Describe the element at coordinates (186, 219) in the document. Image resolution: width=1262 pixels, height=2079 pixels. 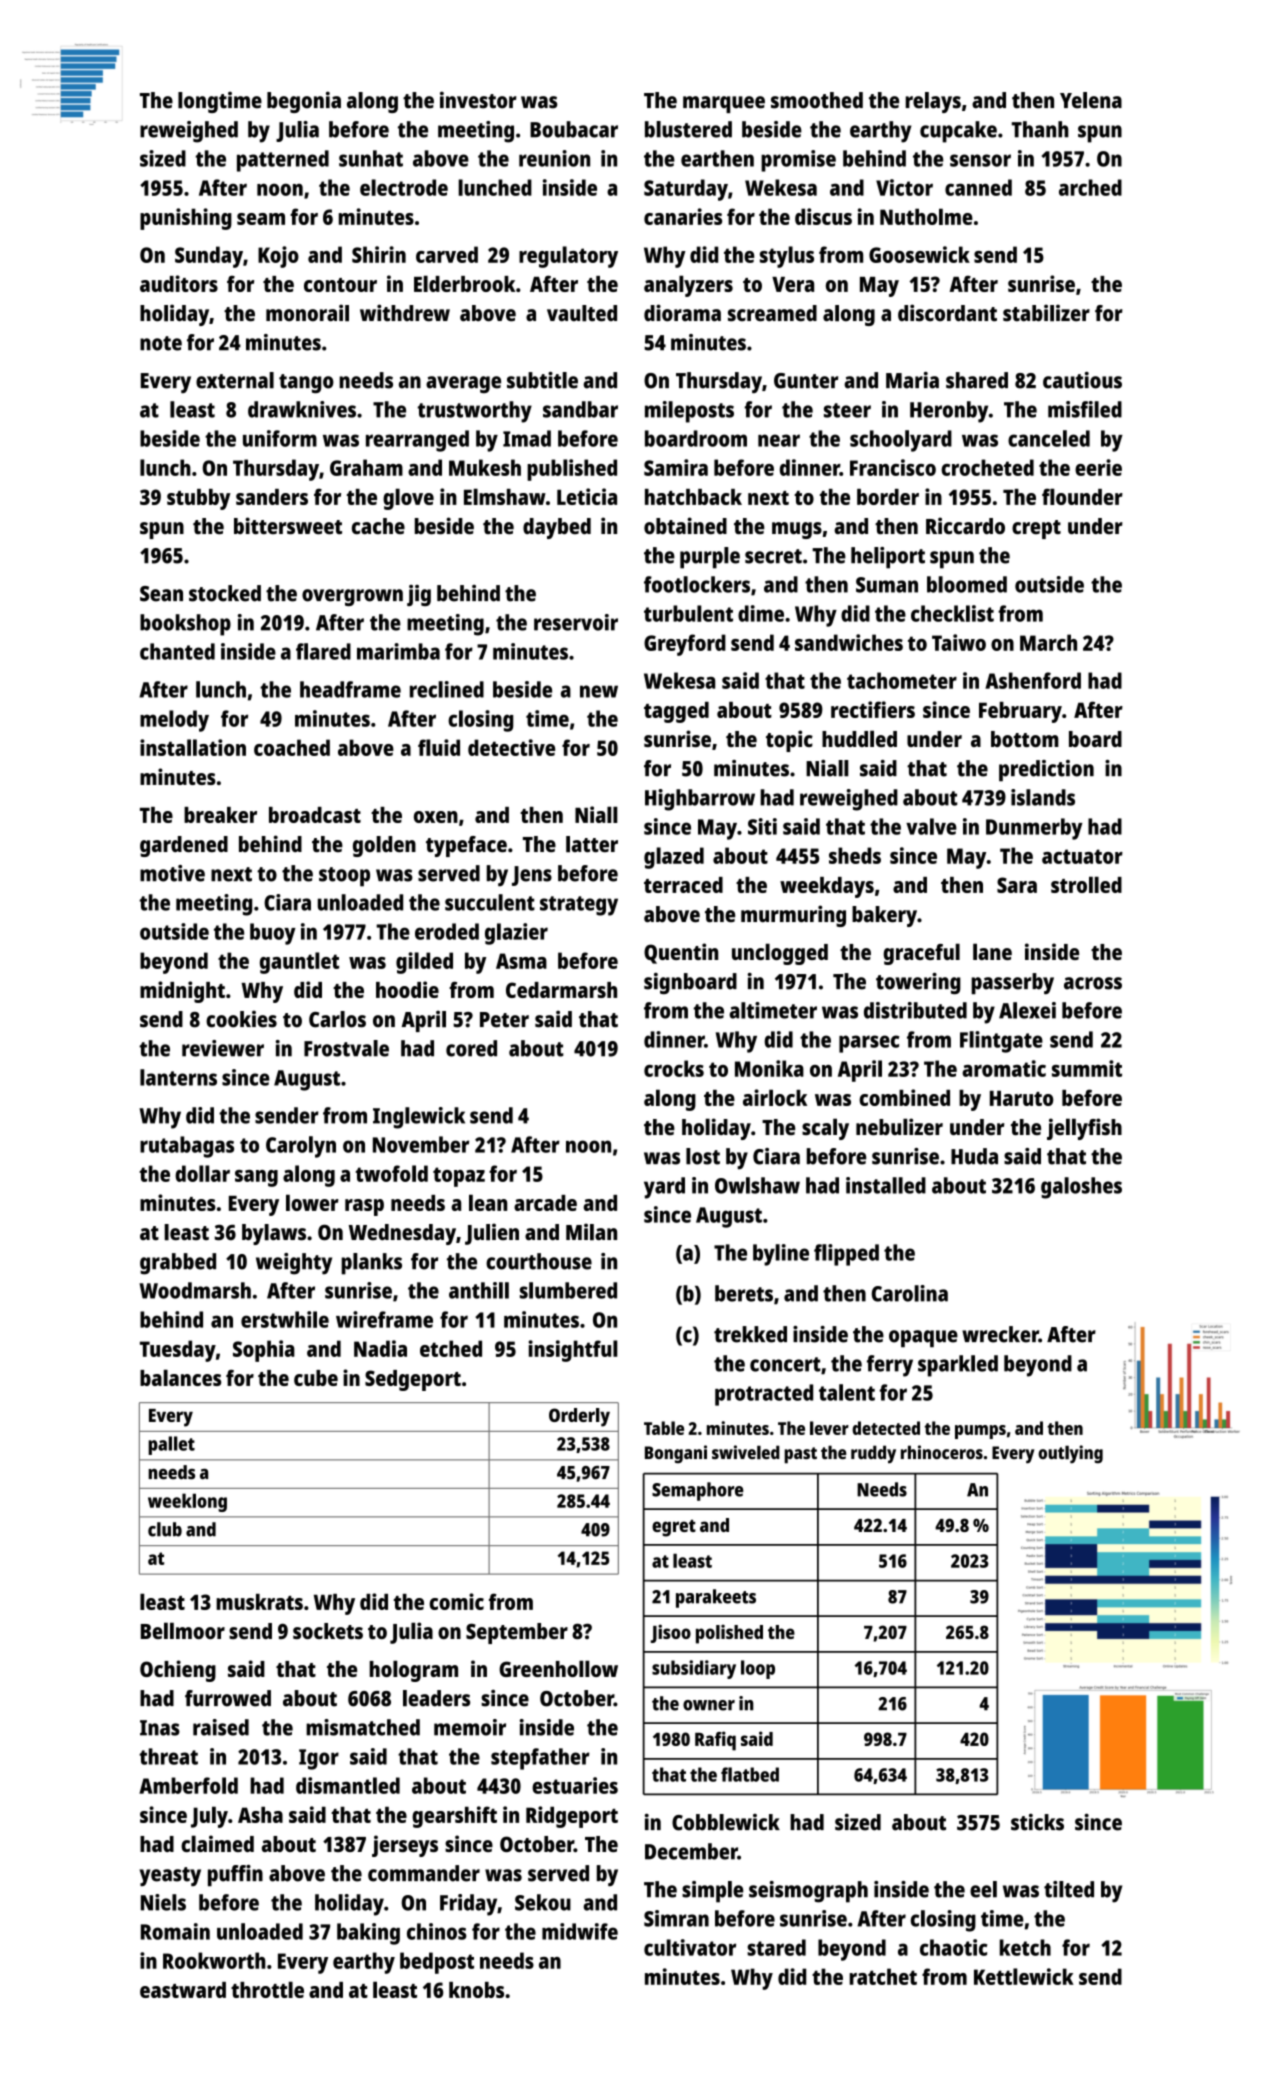
I see `punishing` at that location.
